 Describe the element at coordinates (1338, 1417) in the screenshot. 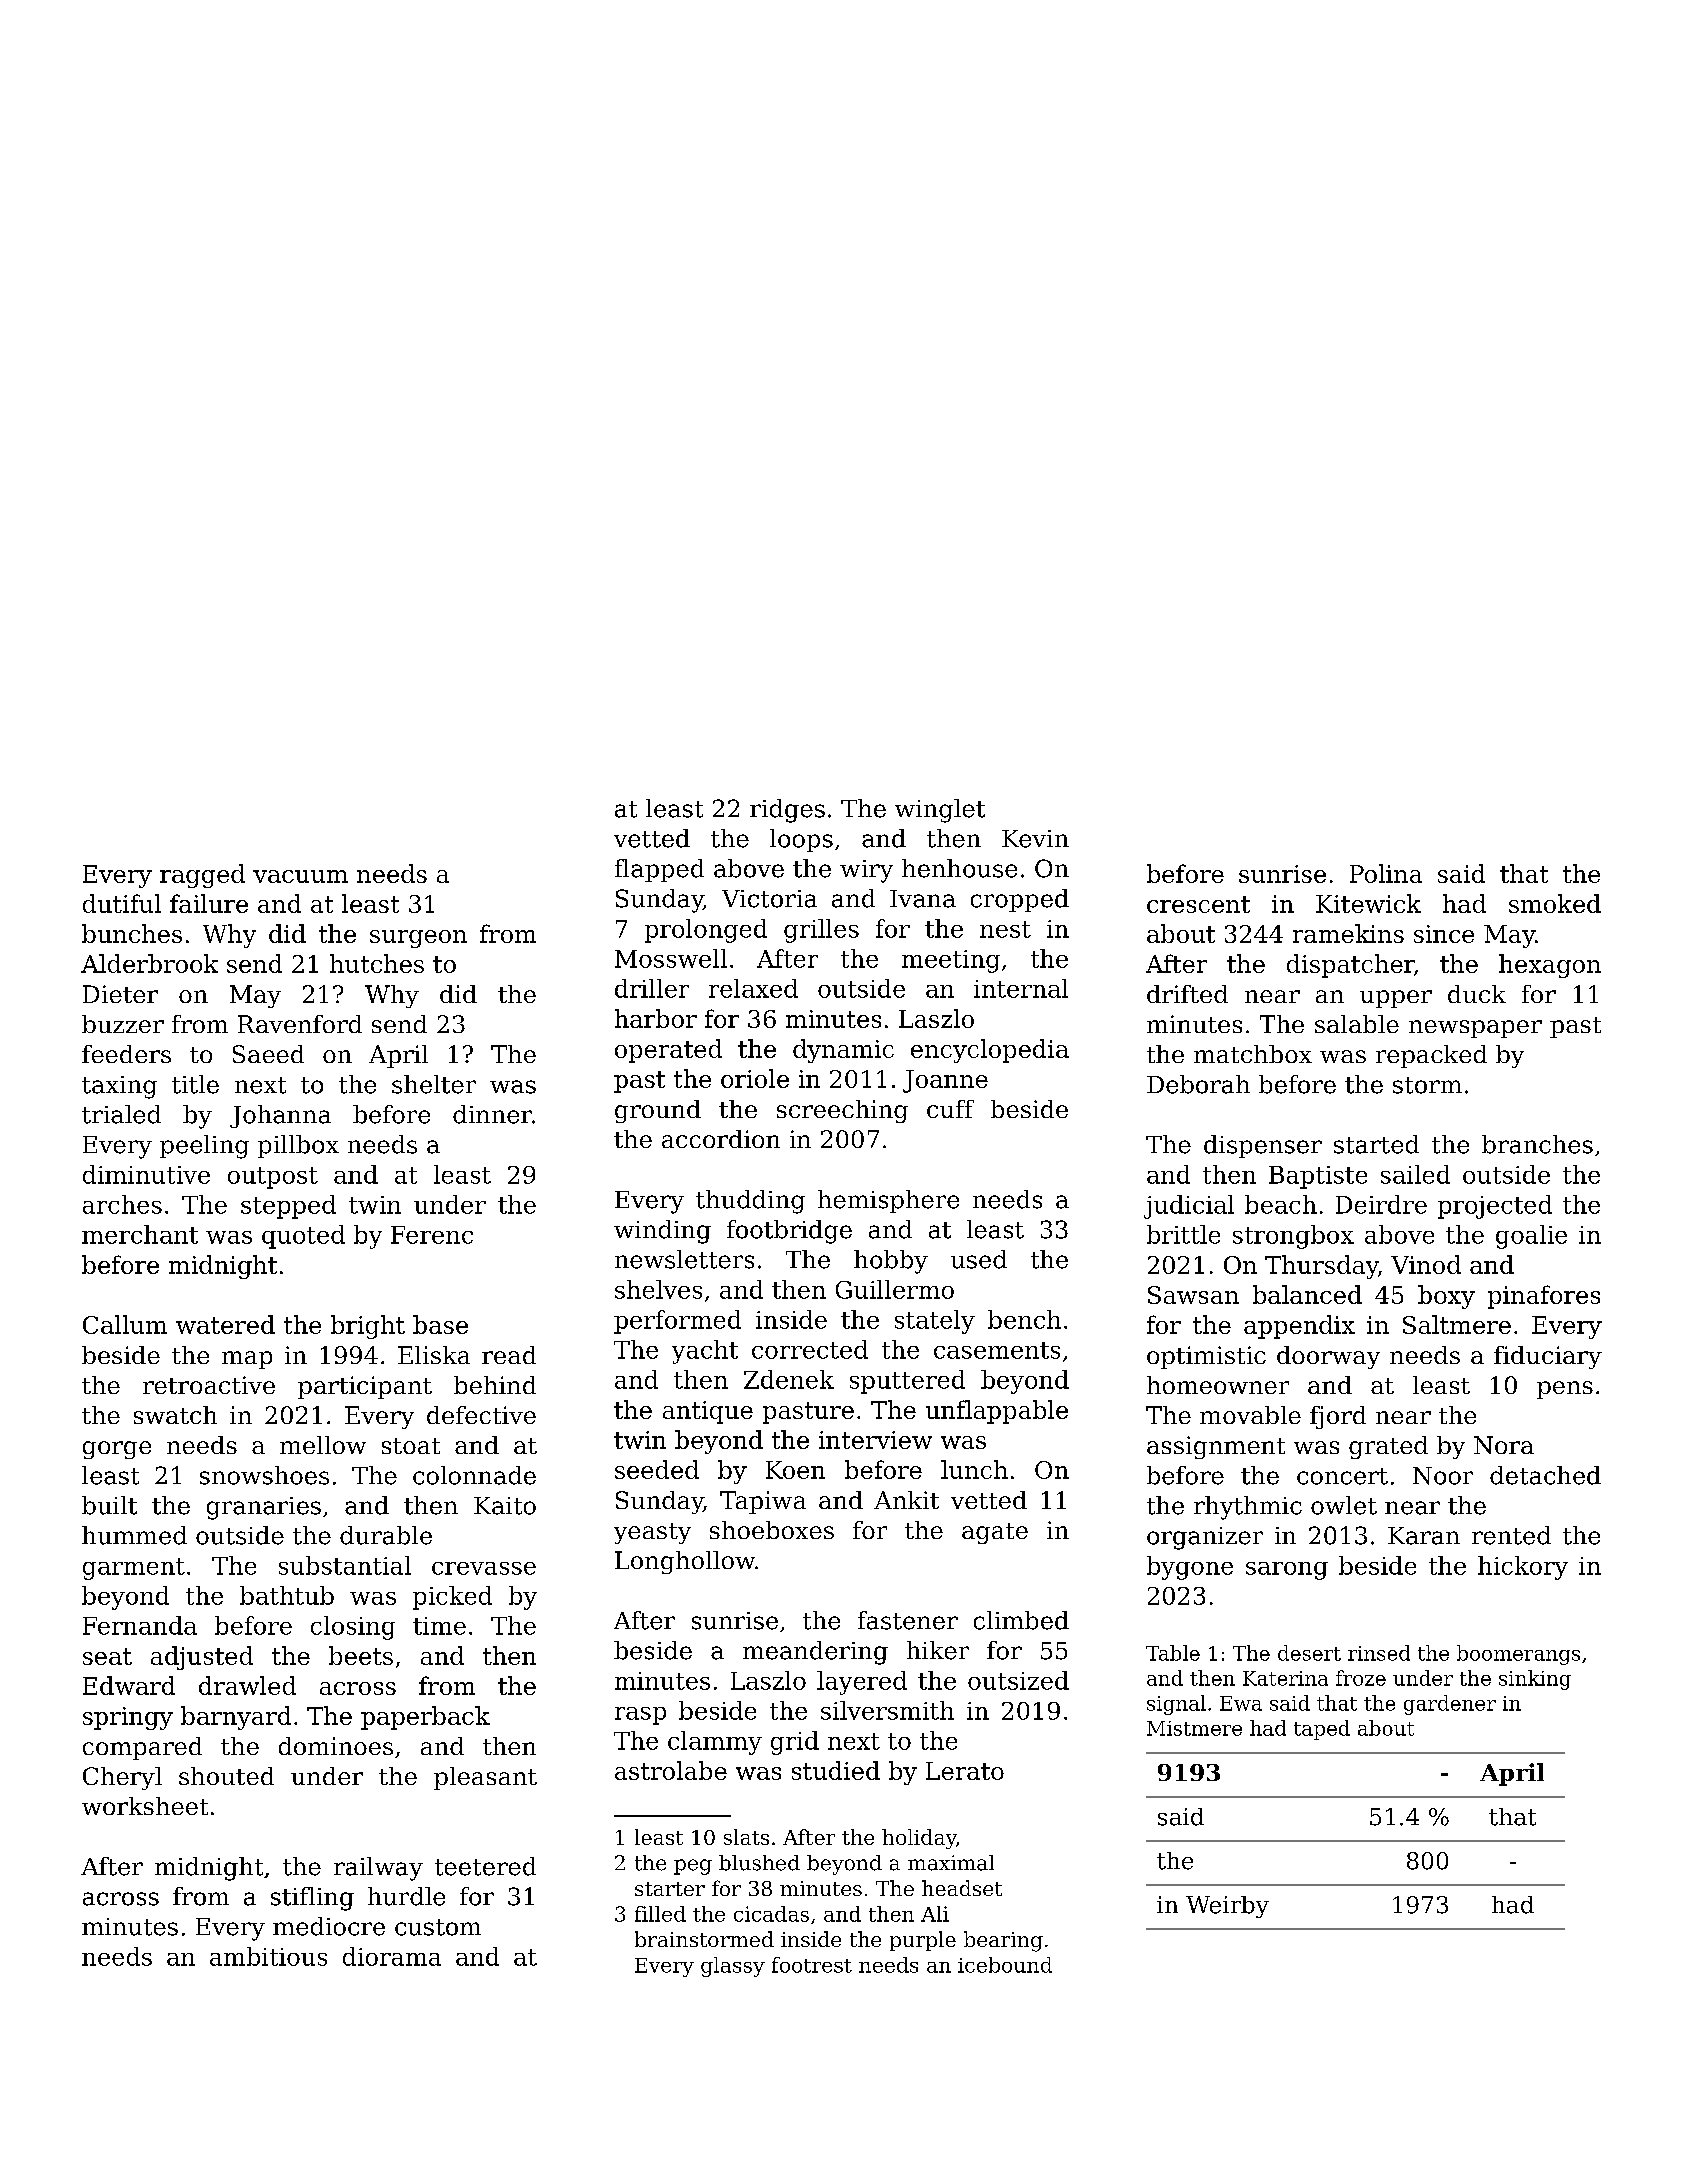

I see `fjord` at that location.
